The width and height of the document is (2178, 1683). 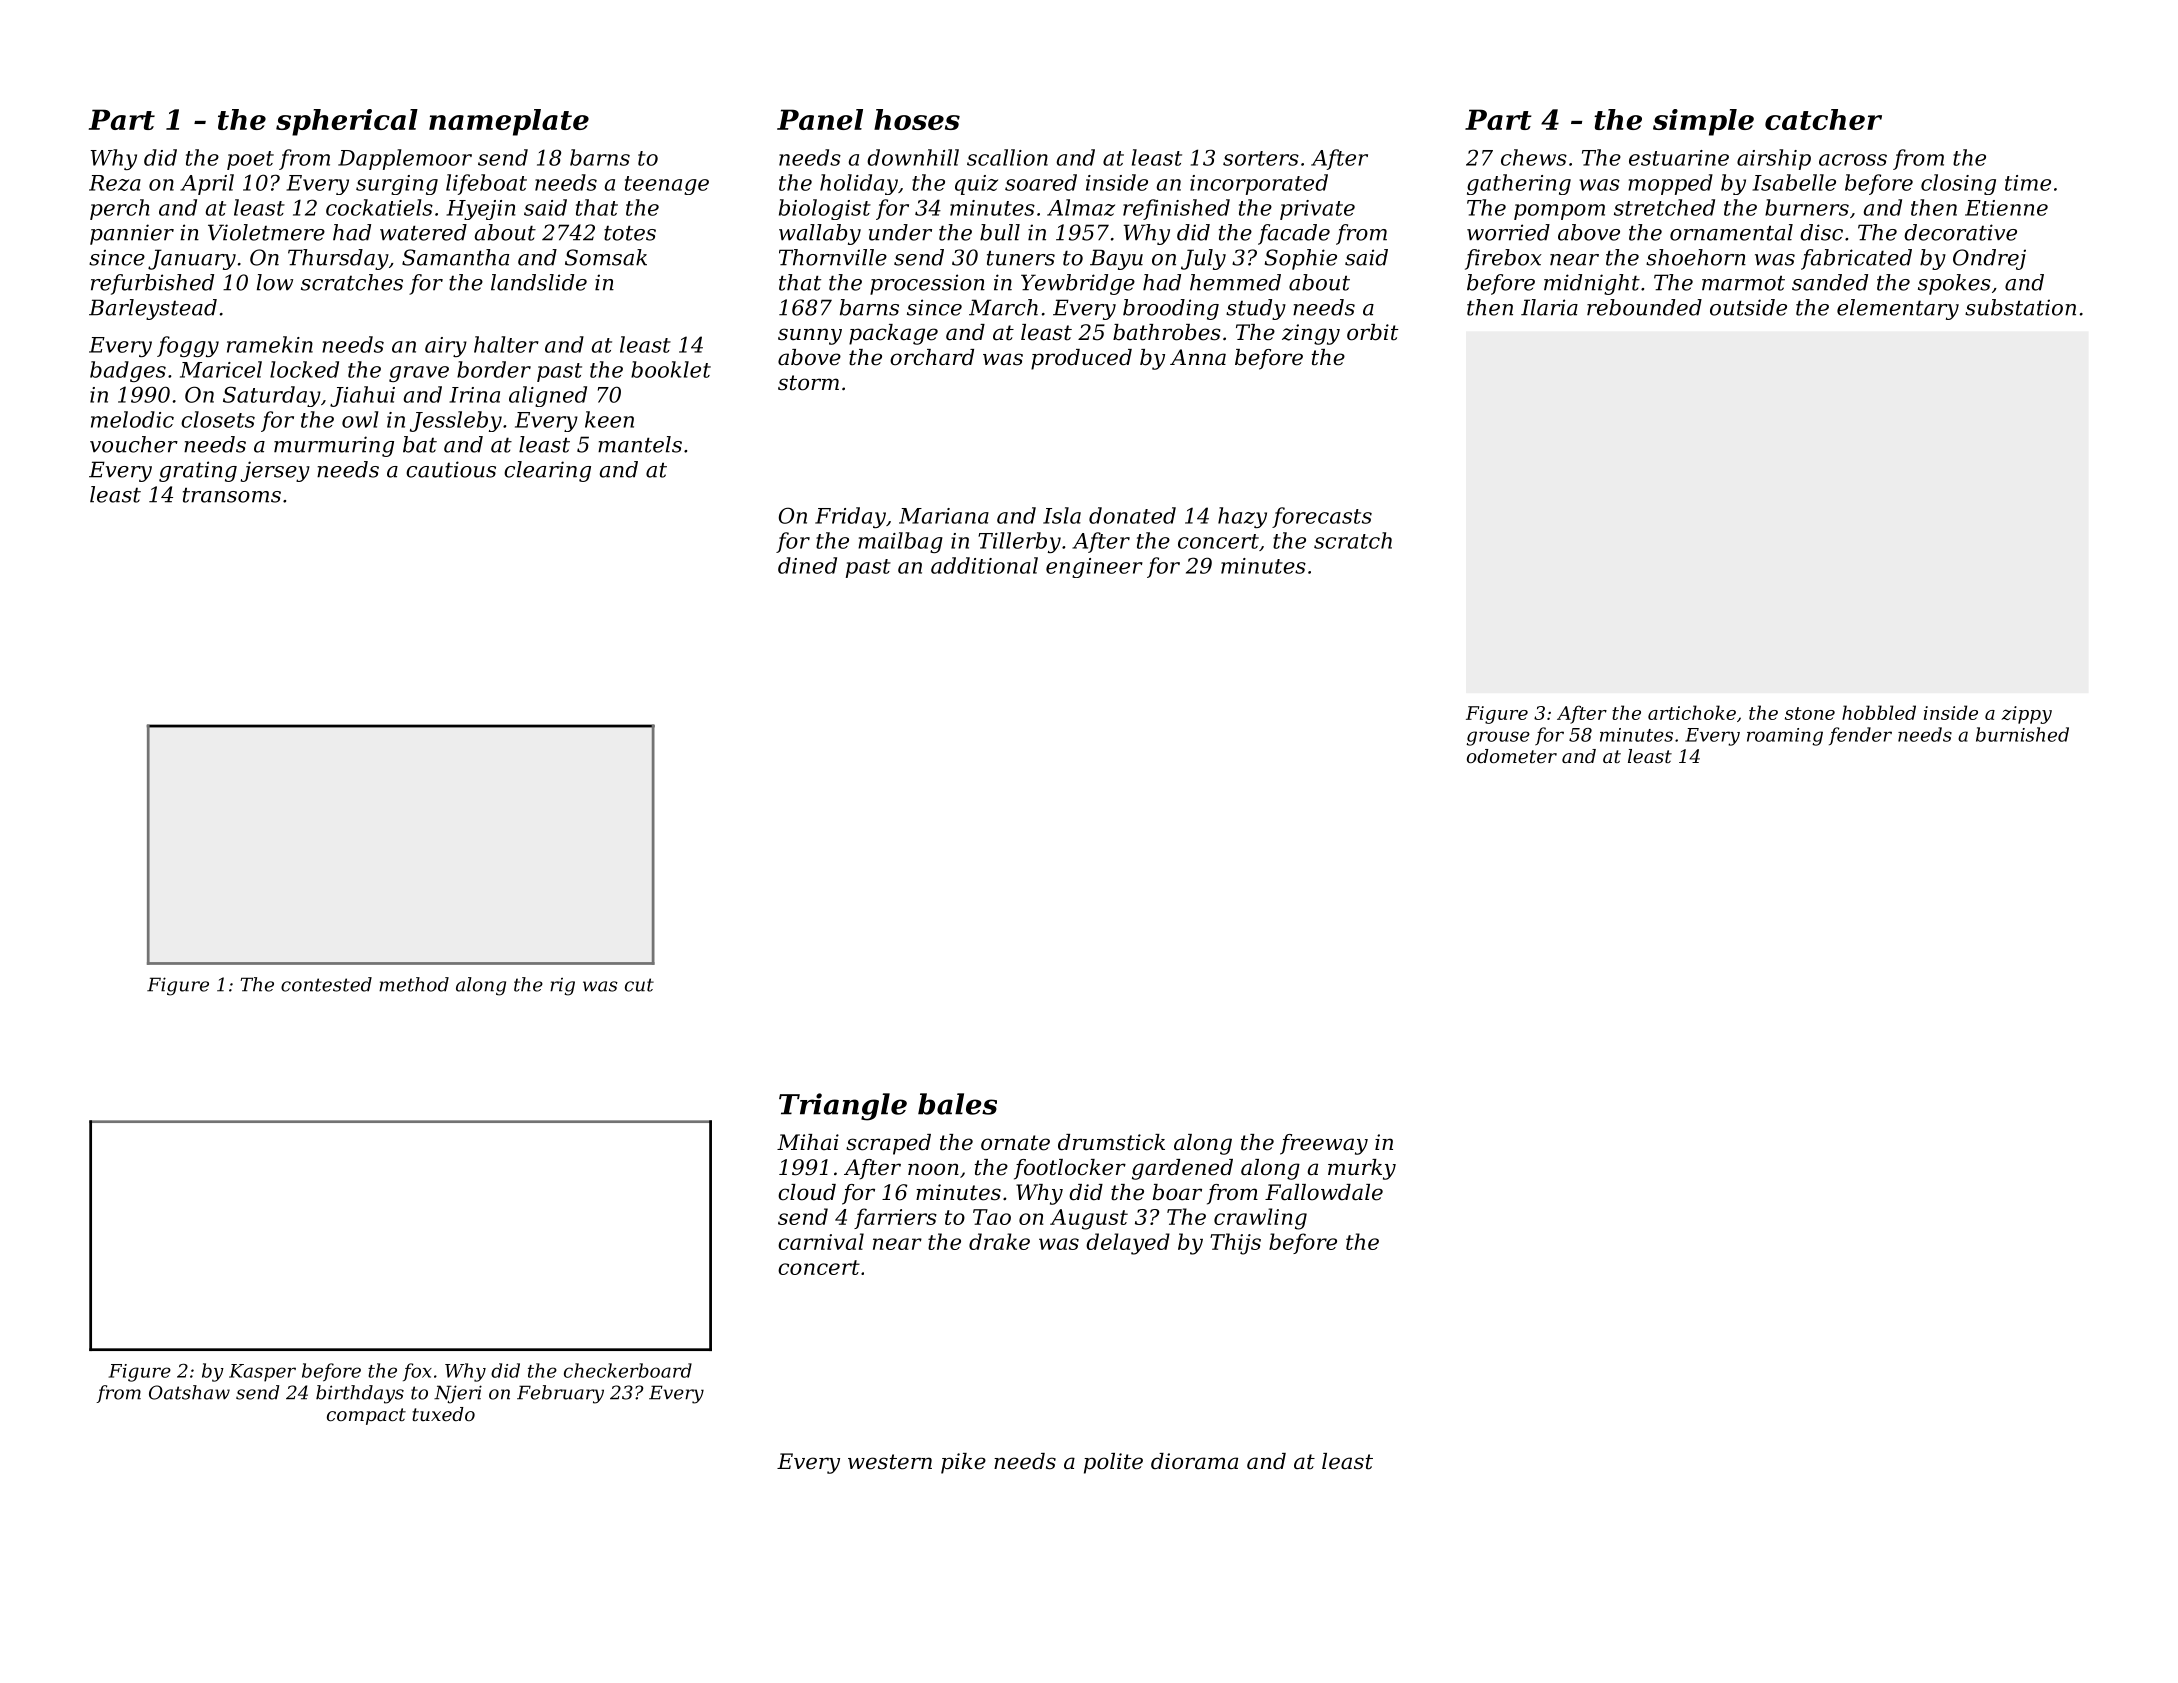 I want to click on pompom, so click(x=1559, y=212).
